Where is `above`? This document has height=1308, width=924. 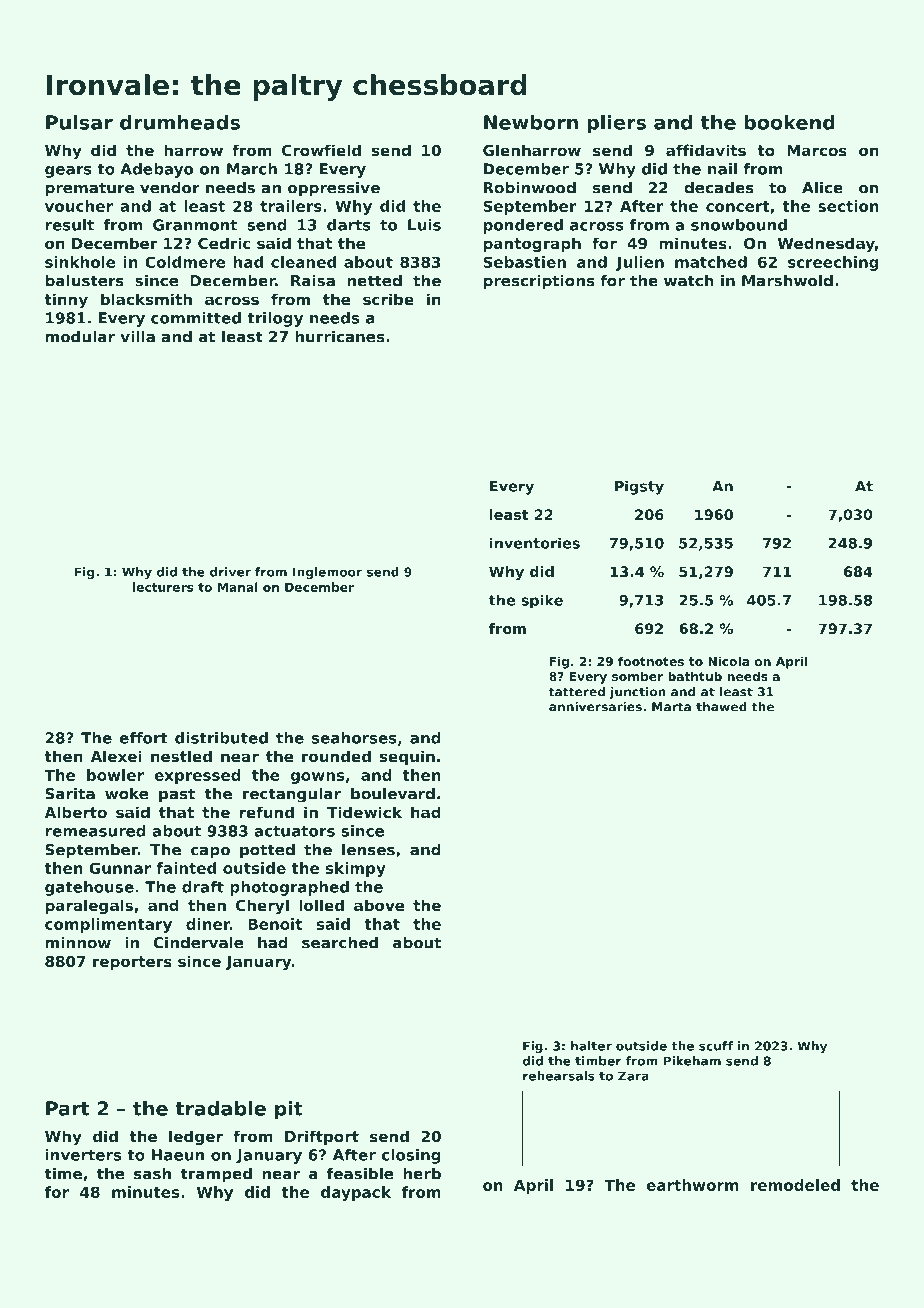 above is located at coordinates (379, 905).
